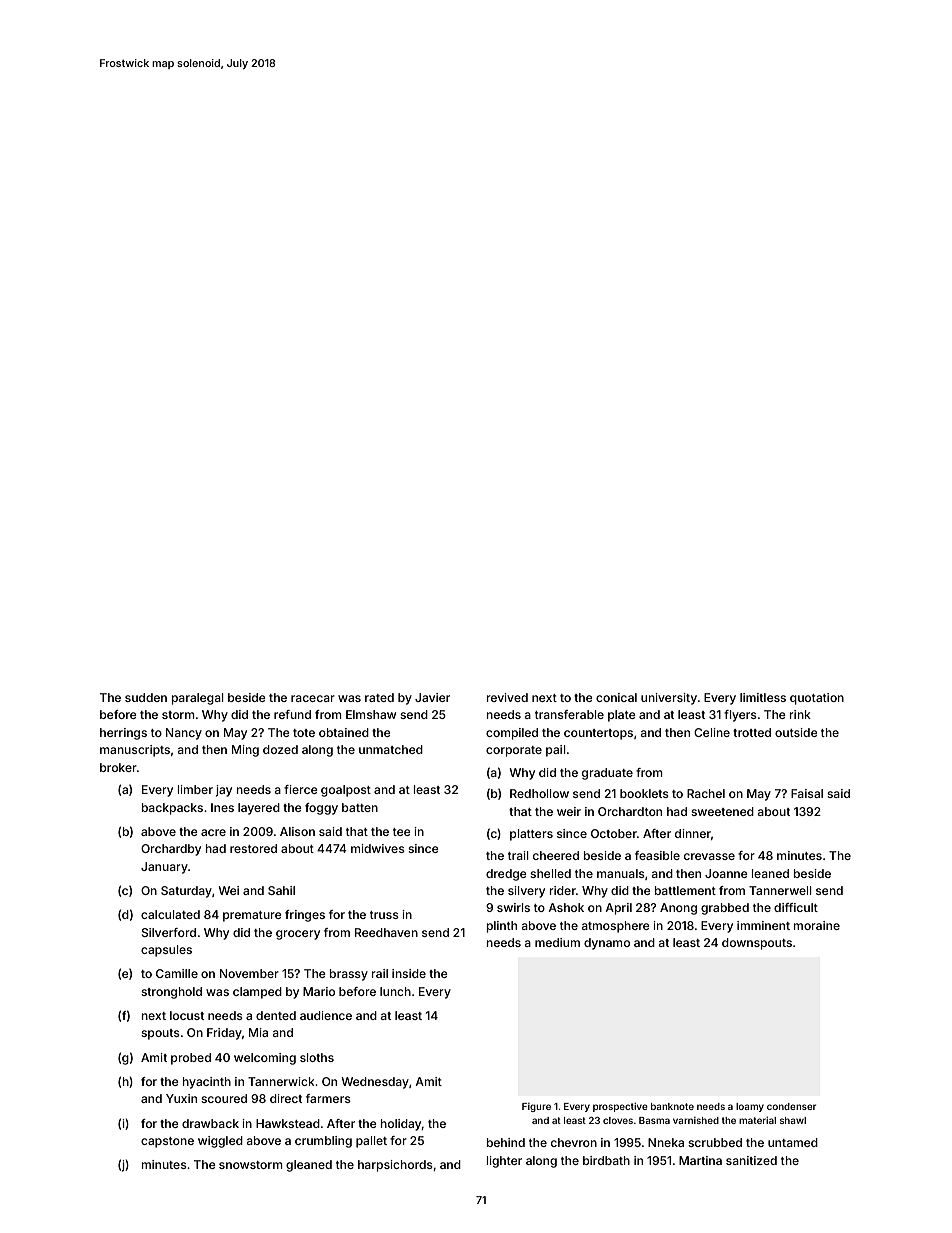 The width and height of the screenshot is (952, 1233). Describe the element at coordinates (170, 914) in the screenshot. I see `calculated` at that location.
